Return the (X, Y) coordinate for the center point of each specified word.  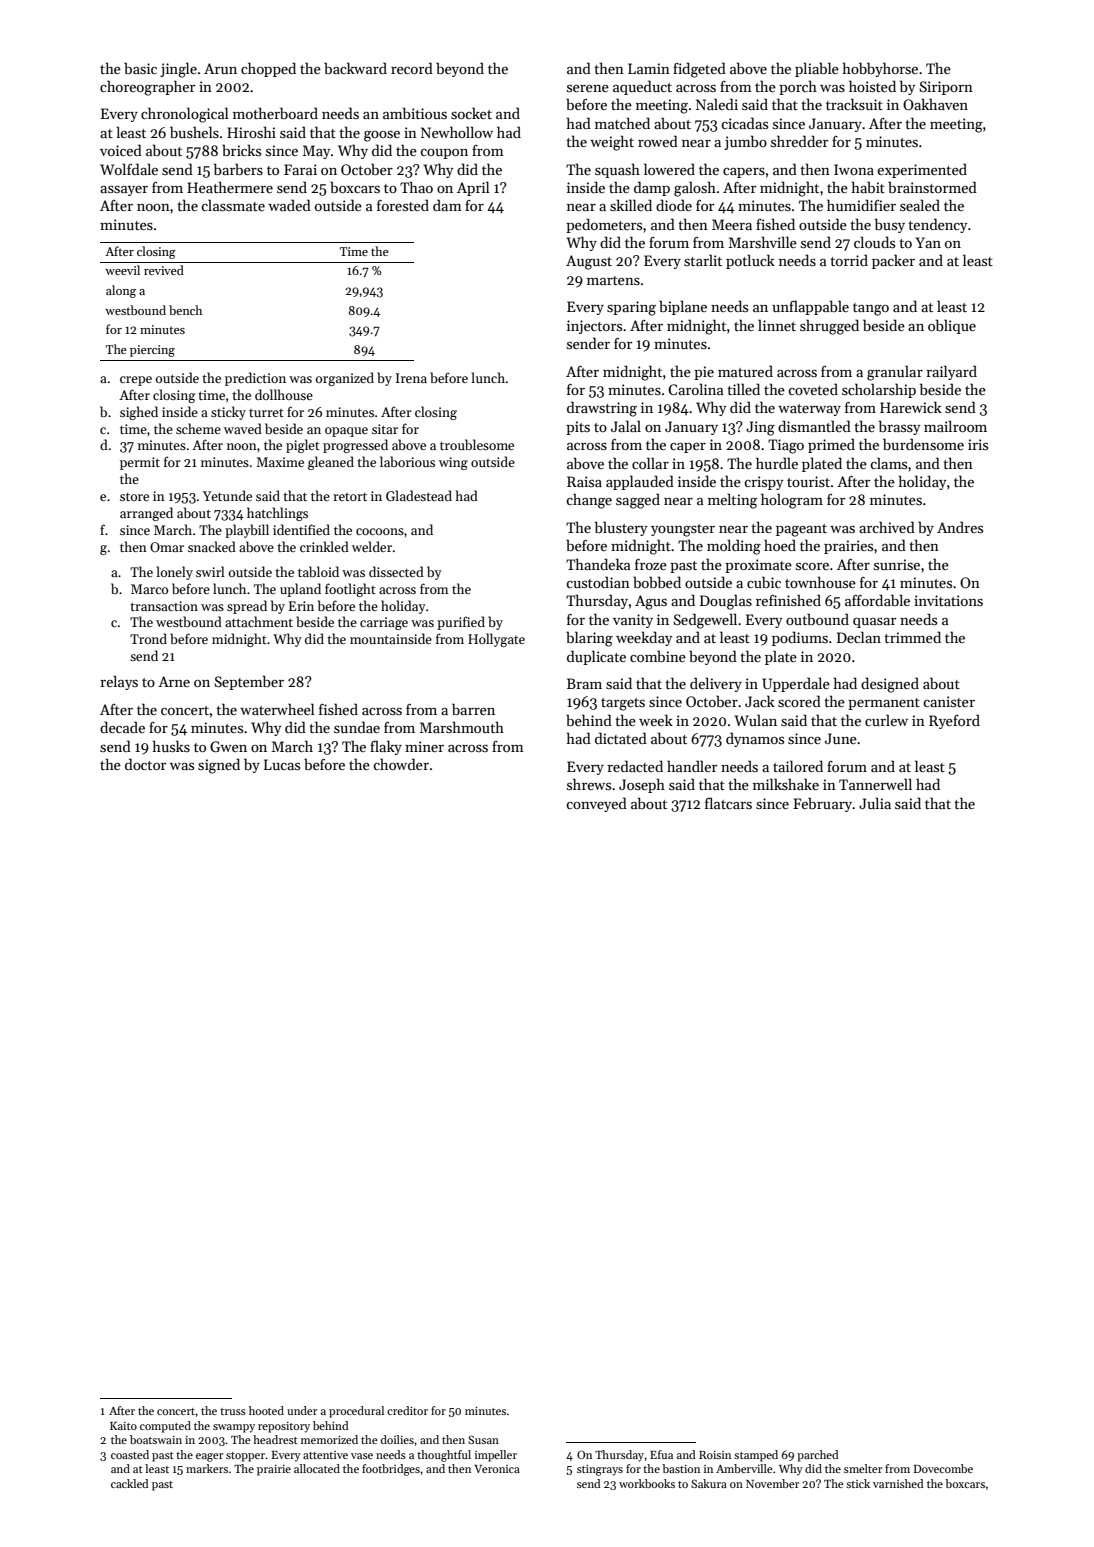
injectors (594, 327)
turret (266, 413)
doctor (145, 764)
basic (140, 68)
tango (871, 309)
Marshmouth (462, 727)
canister (949, 701)
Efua (661, 1454)
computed (165, 1427)
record (412, 68)
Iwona (854, 169)
